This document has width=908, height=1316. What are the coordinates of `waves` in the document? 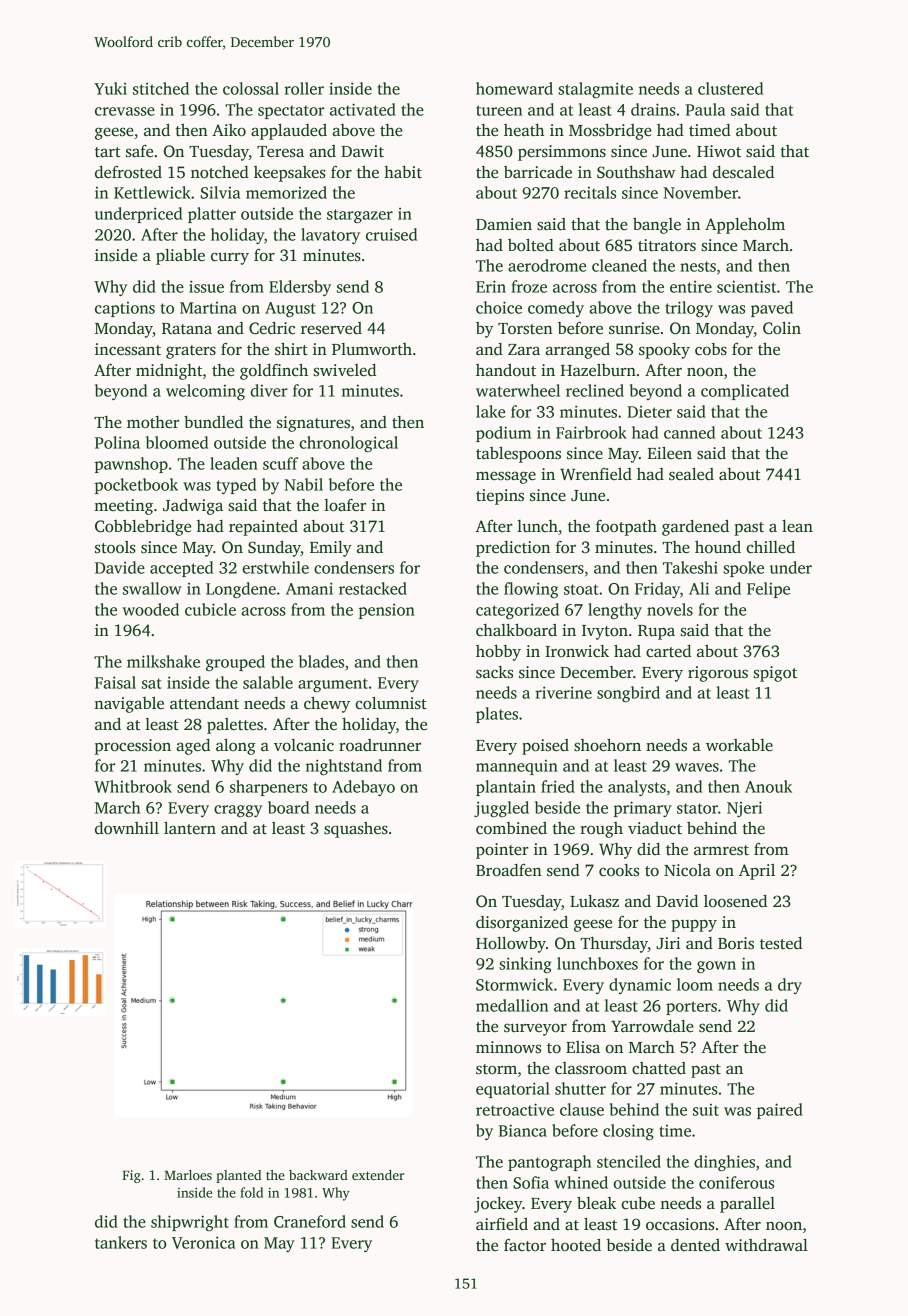 It's located at (697, 767).
